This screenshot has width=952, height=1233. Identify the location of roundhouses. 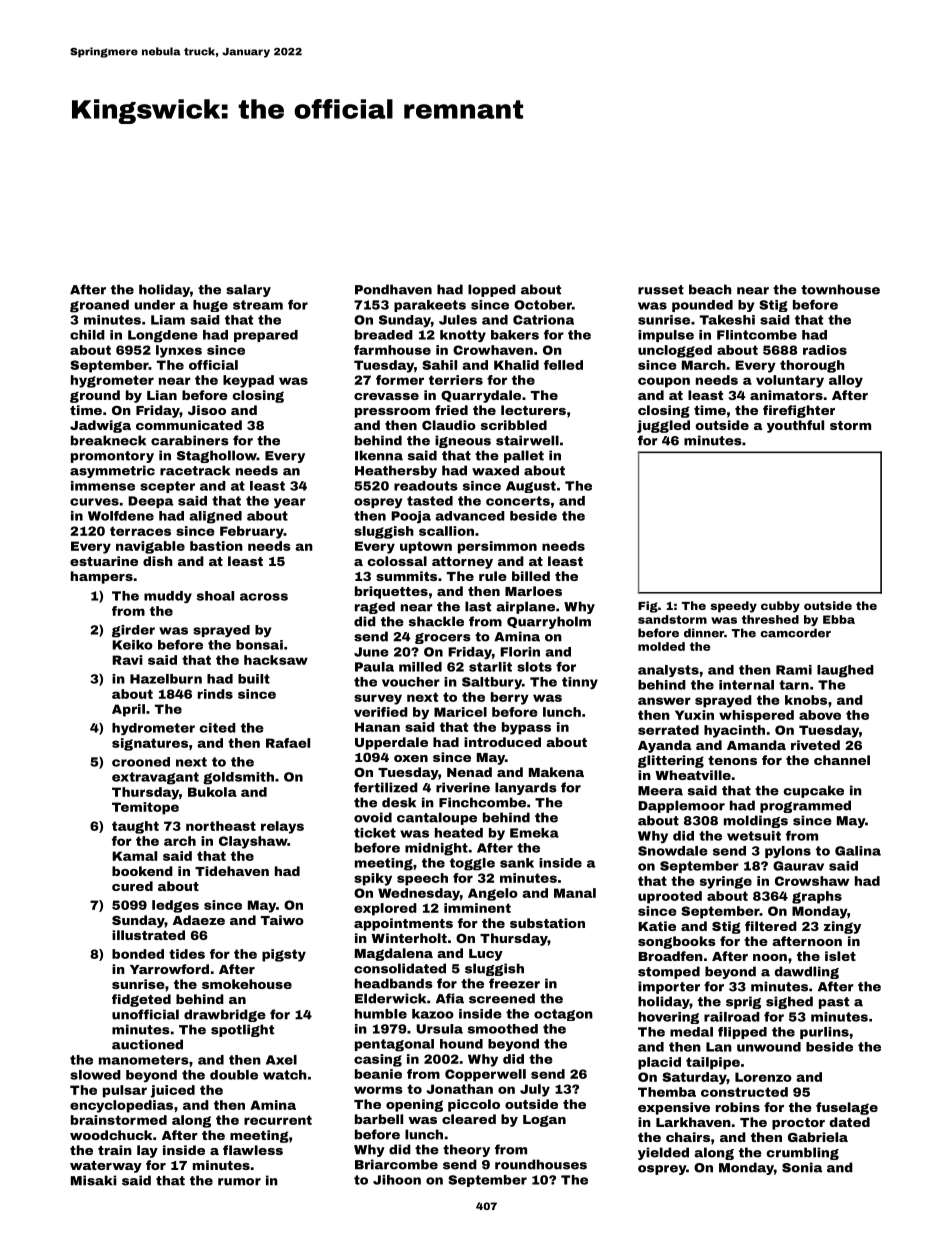
(541, 1164).
